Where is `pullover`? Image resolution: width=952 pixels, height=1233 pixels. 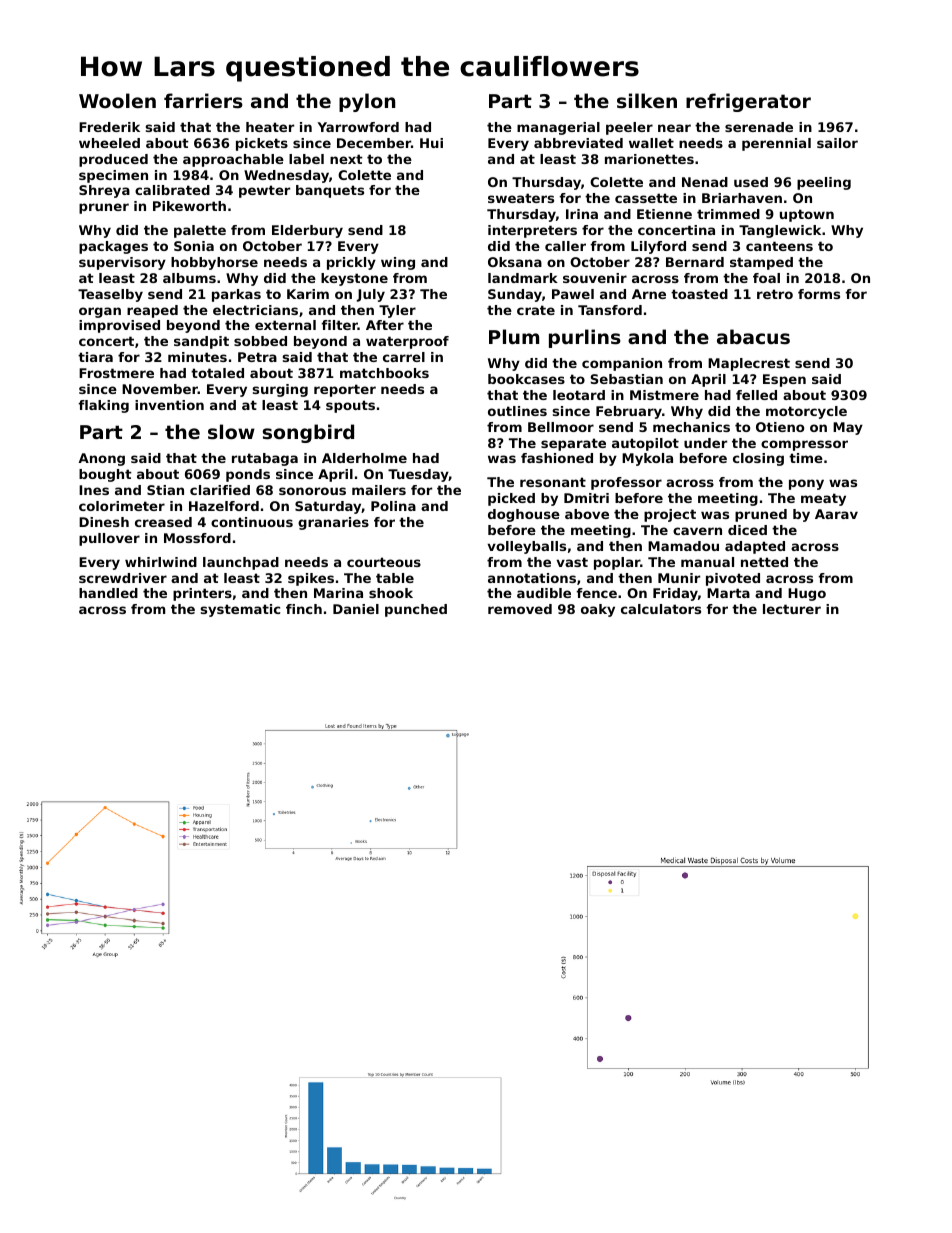
pullover is located at coordinates (109, 539).
